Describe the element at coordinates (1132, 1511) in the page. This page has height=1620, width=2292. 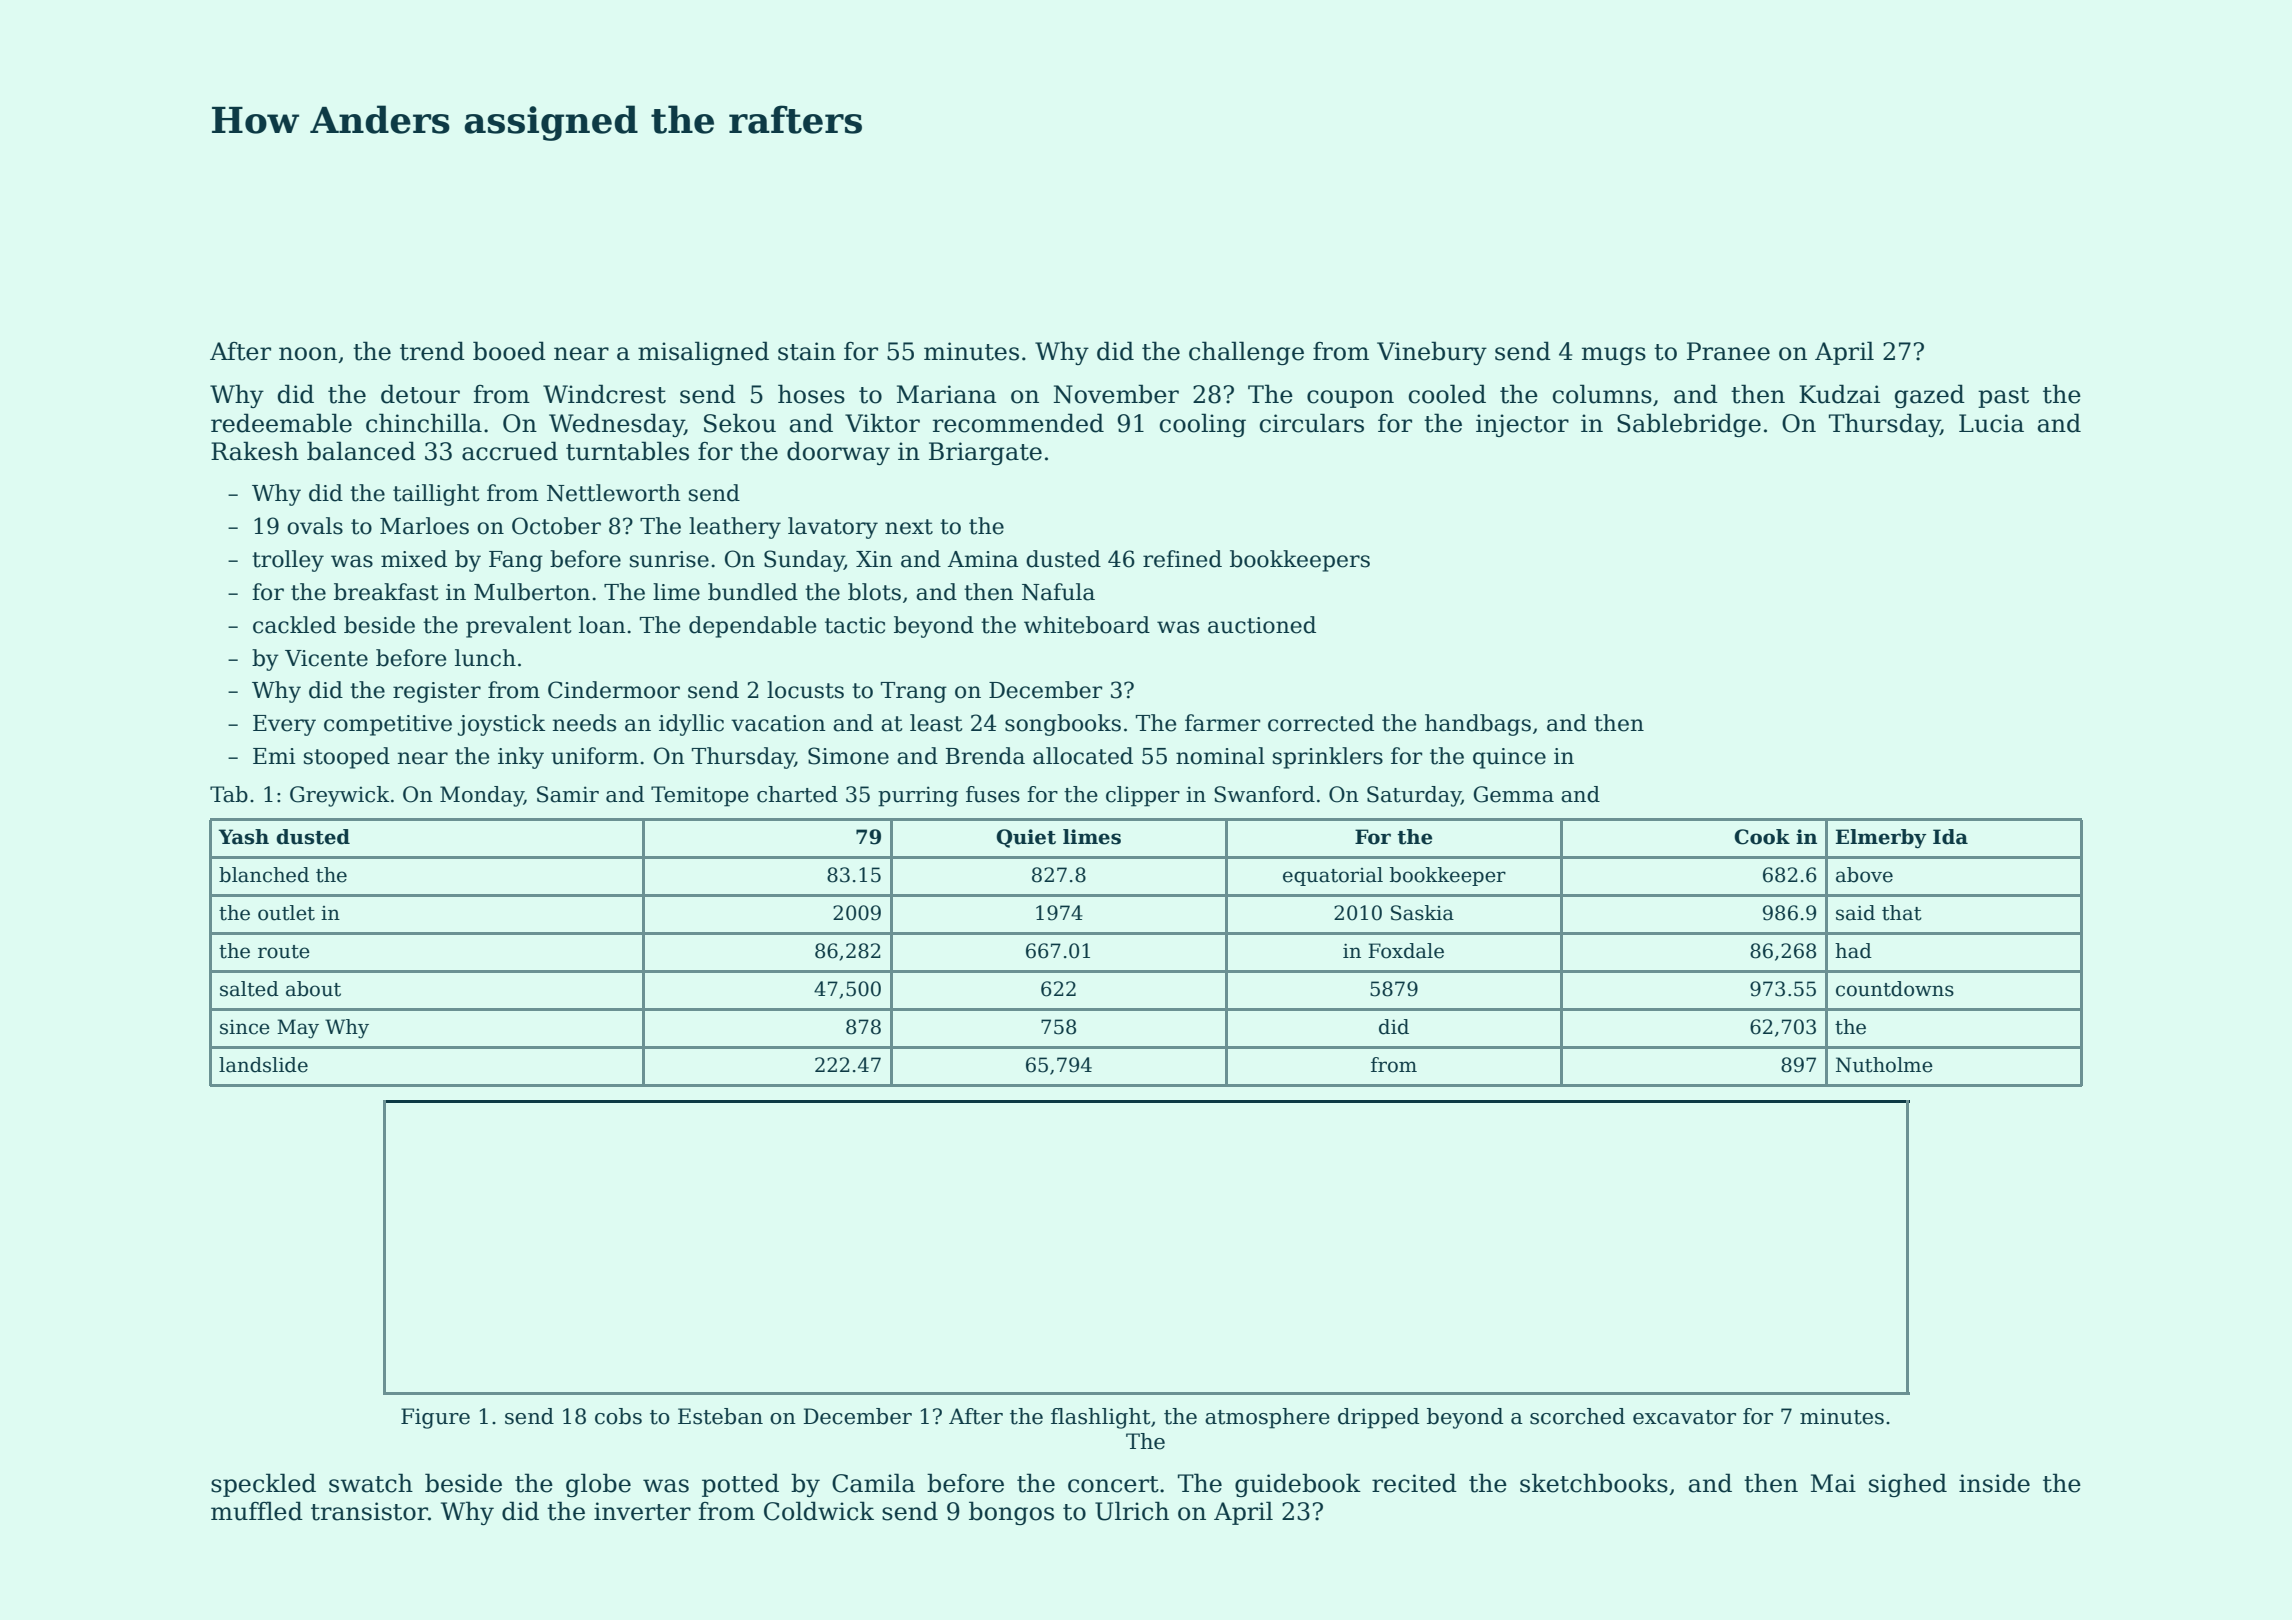
I see `Ulrich` at that location.
